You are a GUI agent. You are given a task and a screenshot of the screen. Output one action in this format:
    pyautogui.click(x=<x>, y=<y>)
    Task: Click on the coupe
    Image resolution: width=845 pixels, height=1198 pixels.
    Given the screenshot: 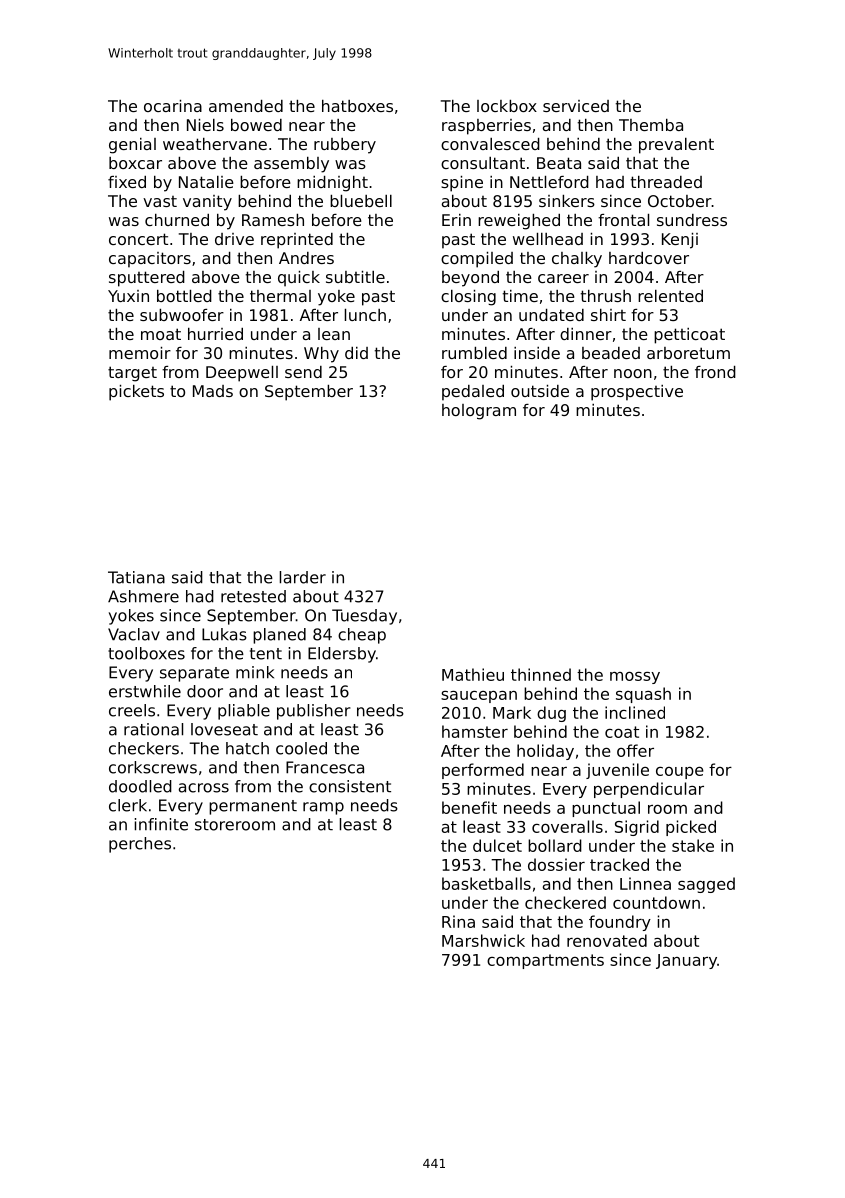 What is the action you would take?
    pyautogui.click(x=680, y=773)
